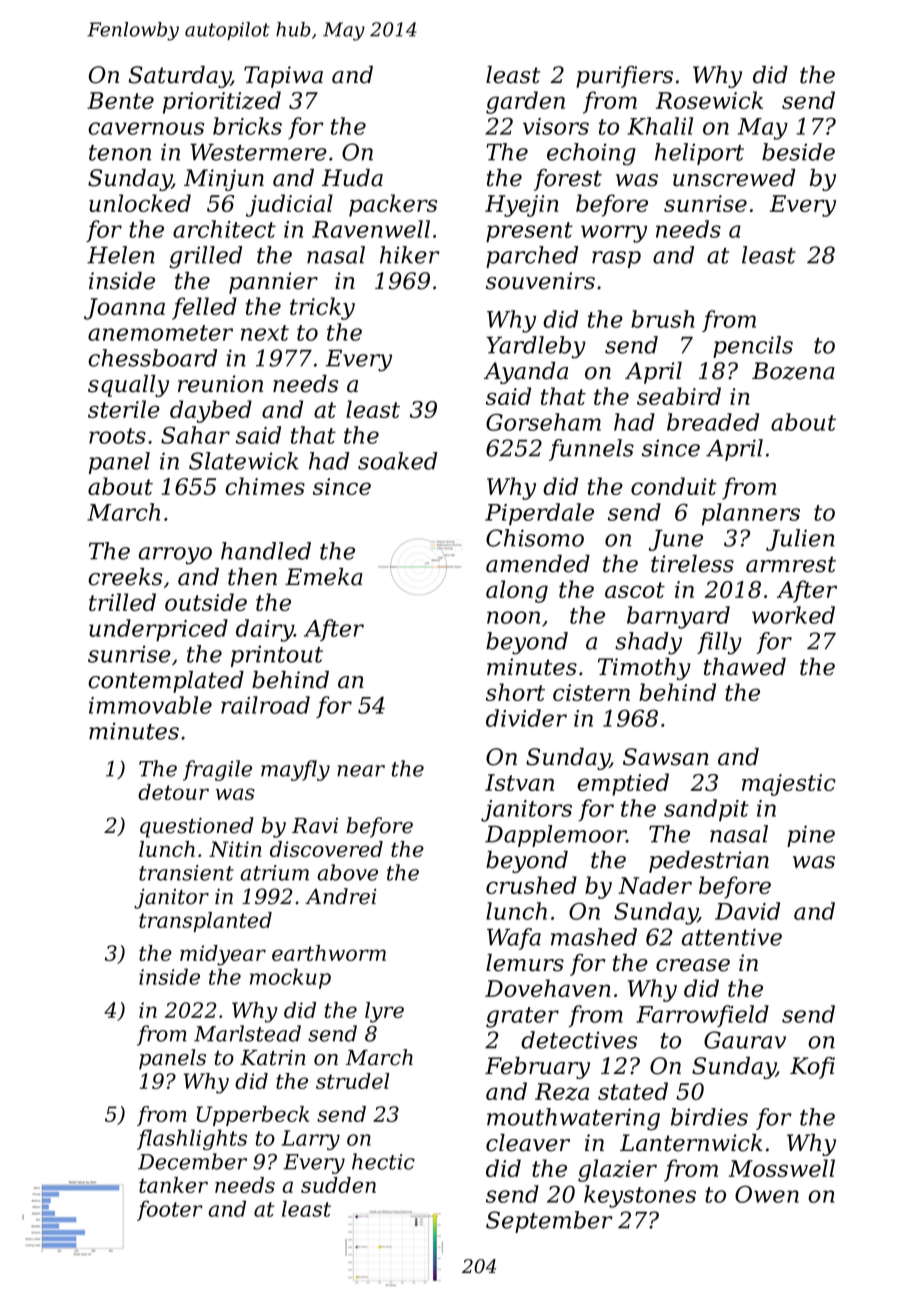  What do you see at coordinates (244, 461) in the screenshot?
I see `Slatewick` at bounding box center [244, 461].
